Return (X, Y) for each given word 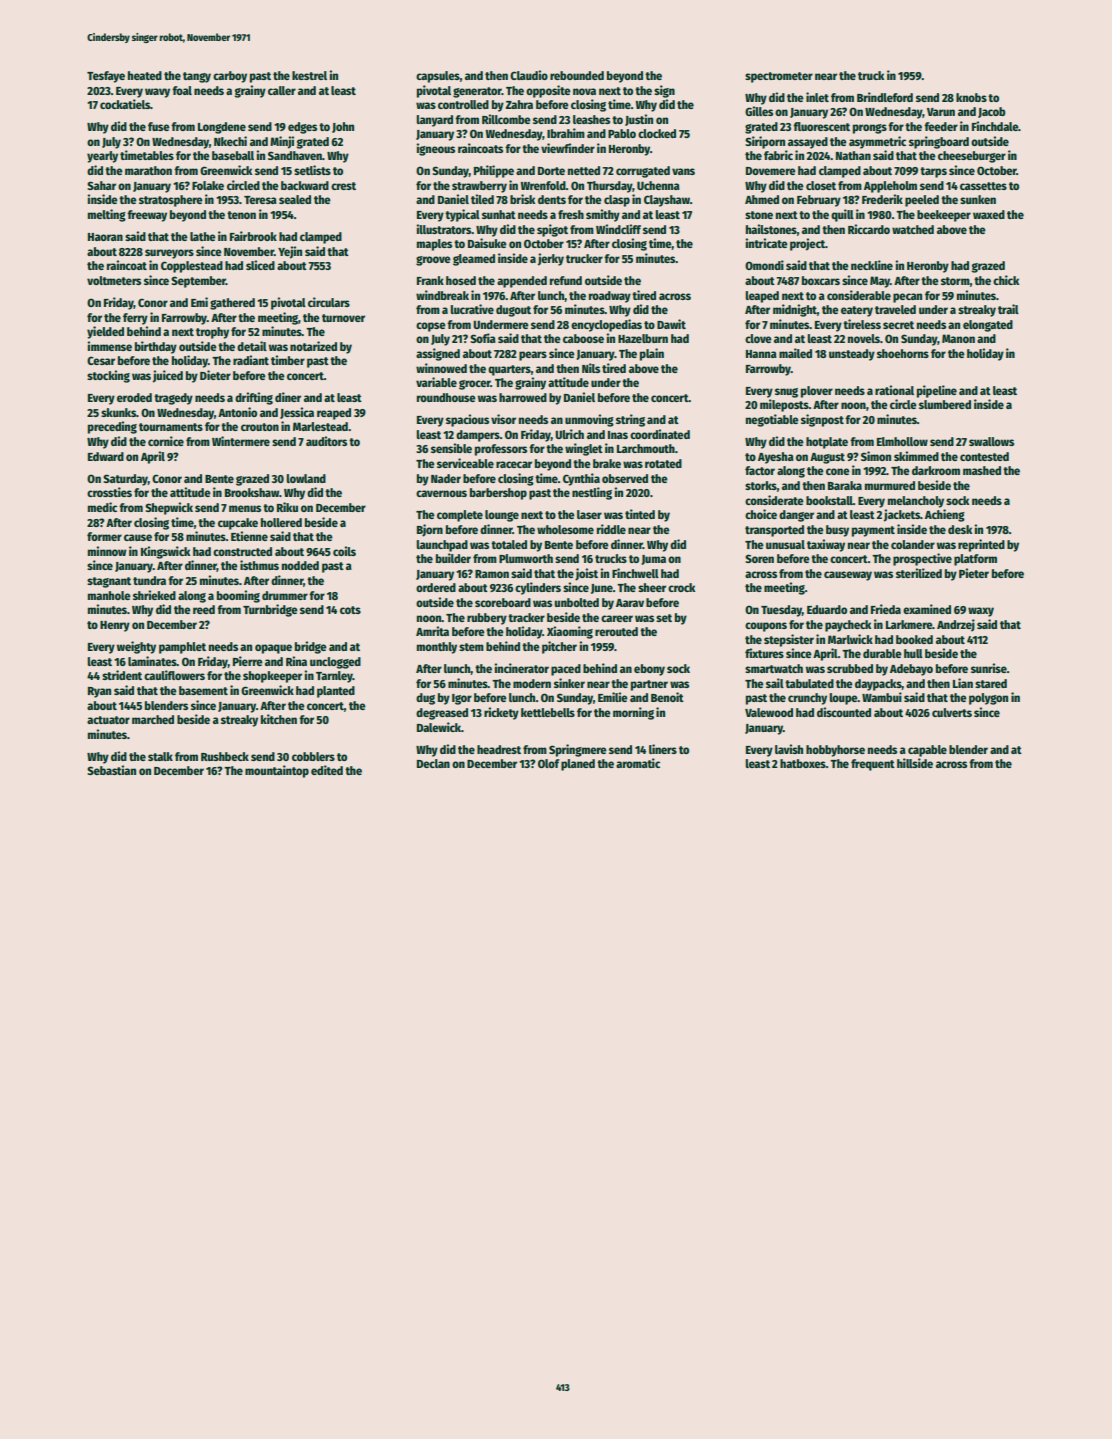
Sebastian (111, 770)
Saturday (125, 480)
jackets (902, 515)
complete (460, 516)
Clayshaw (667, 201)
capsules (438, 77)
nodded (300, 565)
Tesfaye (106, 77)
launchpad (442, 546)
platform (975, 560)
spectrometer (779, 77)
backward (305, 185)
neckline (872, 265)
